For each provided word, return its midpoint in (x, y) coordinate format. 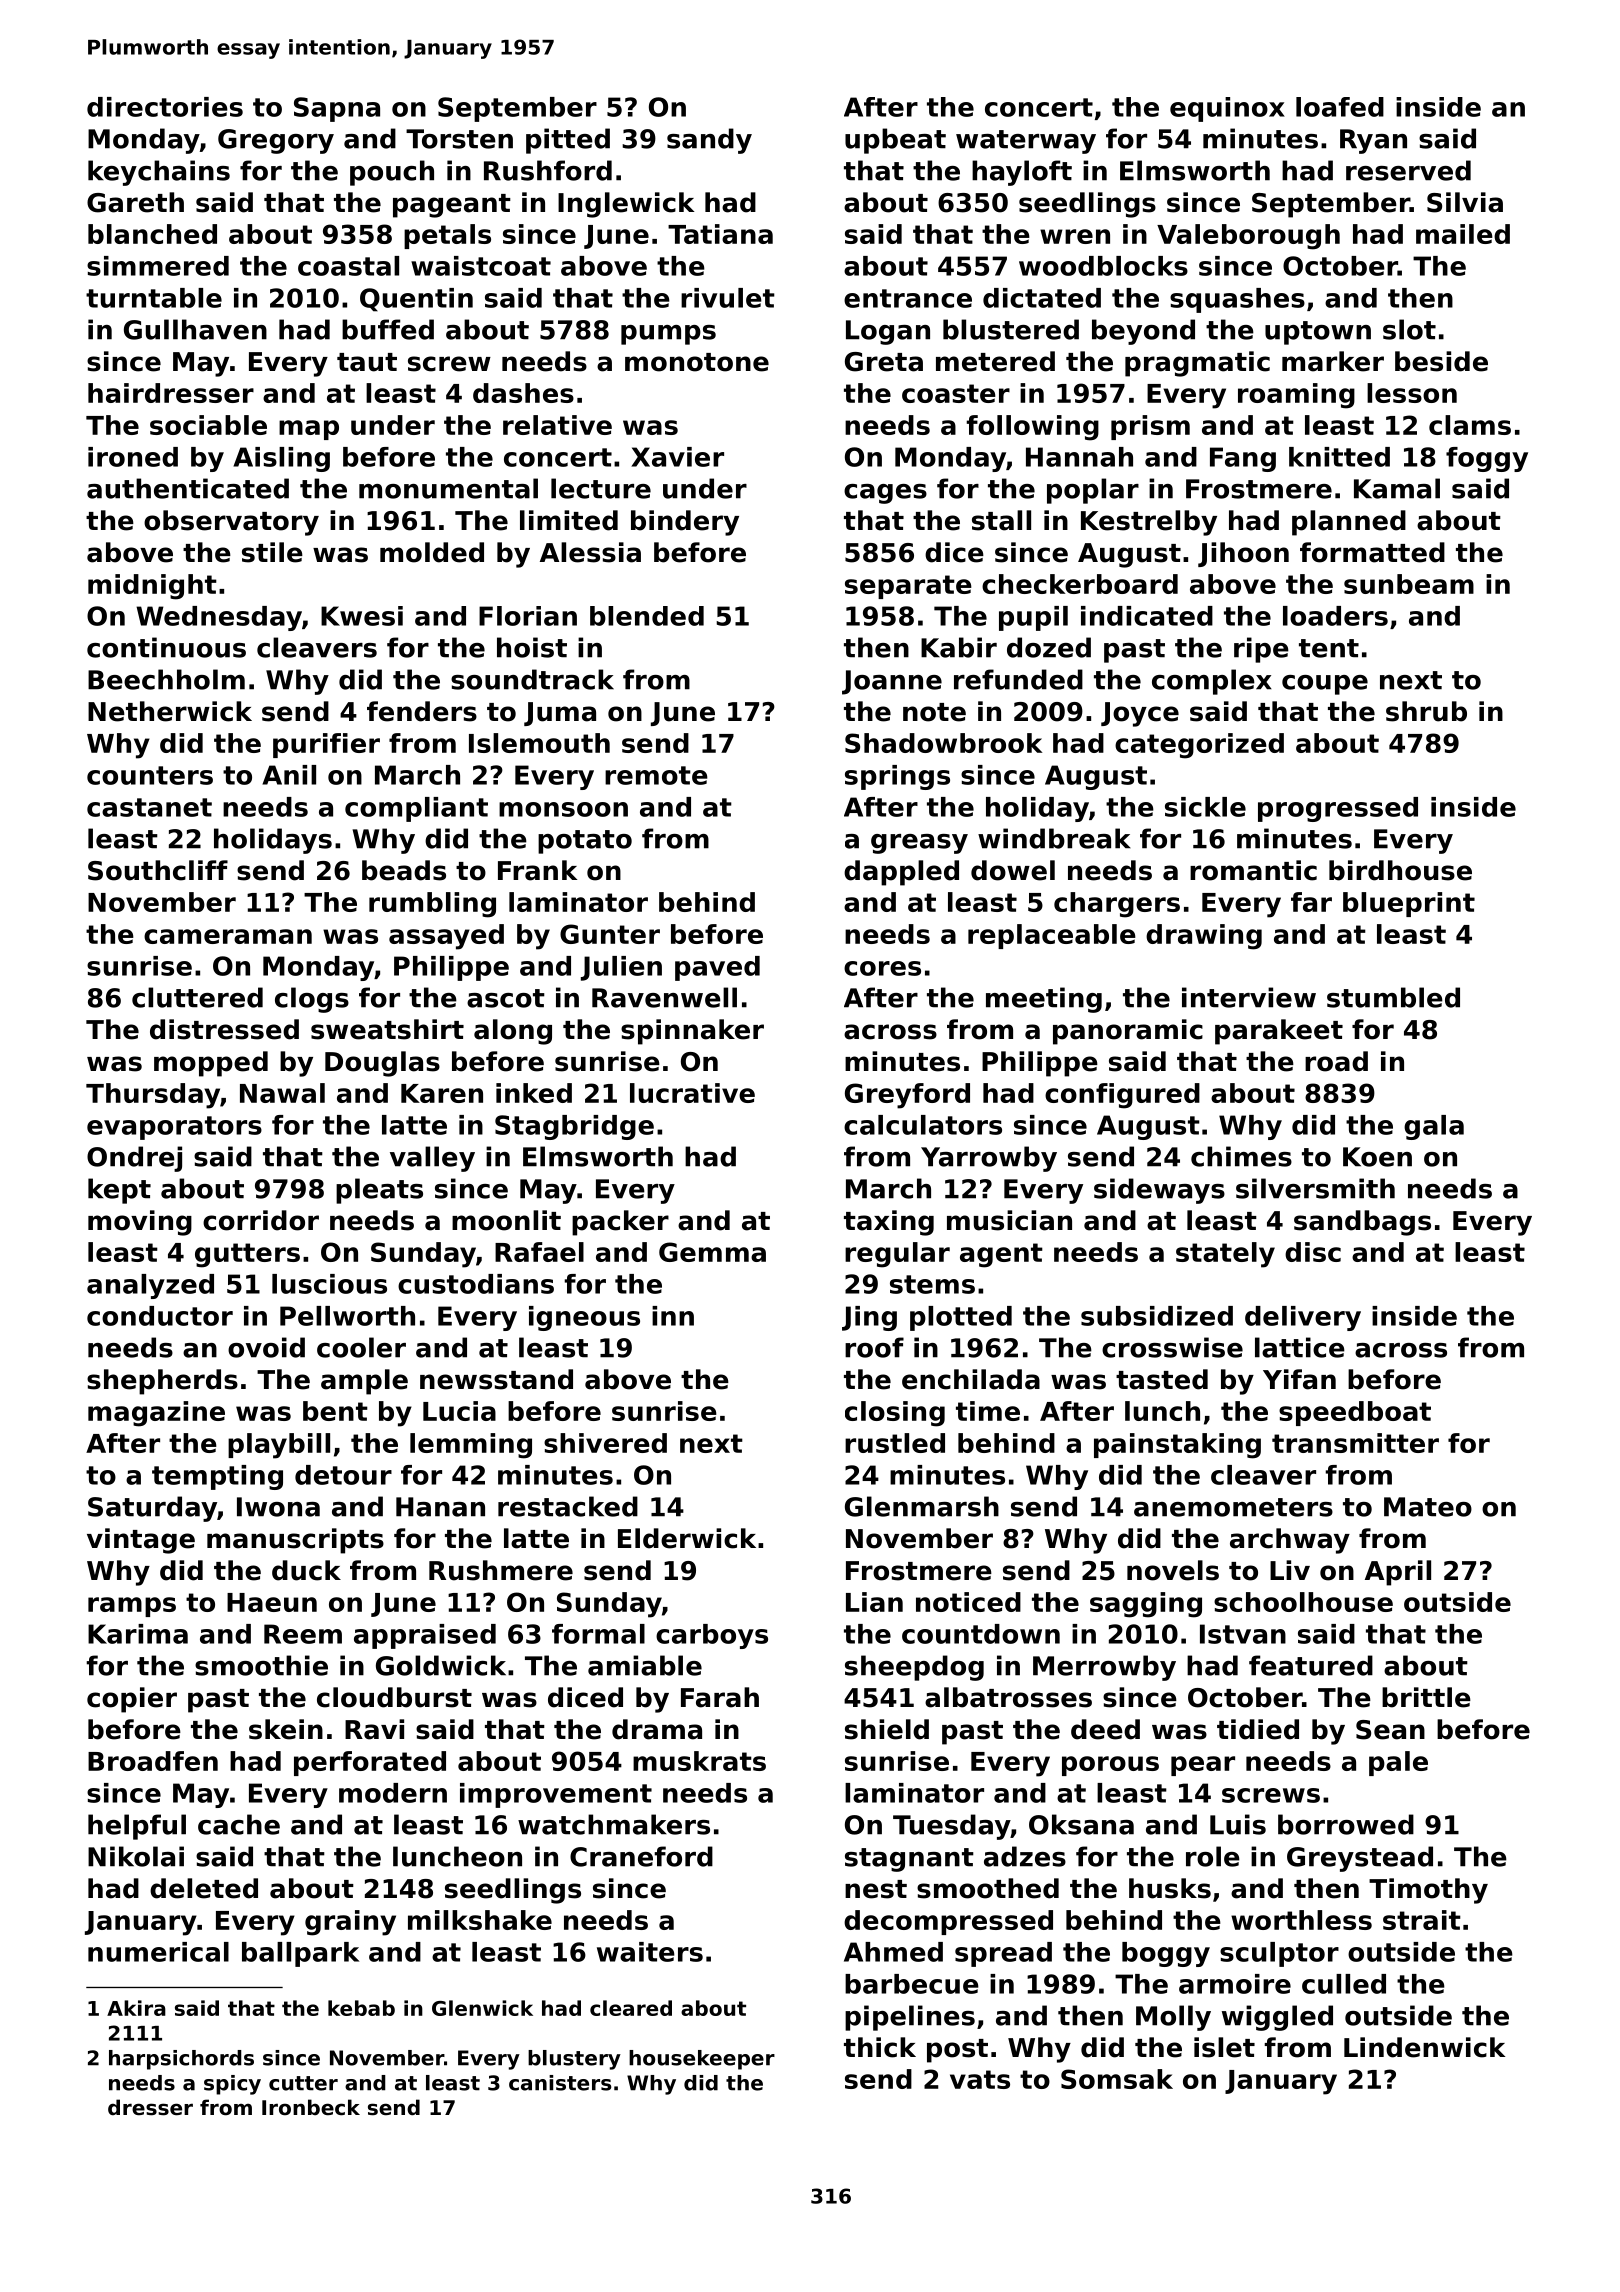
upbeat (895, 141)
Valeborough (1248, 237)
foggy (1487, 459)
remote (656, 775)
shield (887, 1729)
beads (404, 870)
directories (165, 107)
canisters (560, 2083)
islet (1224, 2047)
